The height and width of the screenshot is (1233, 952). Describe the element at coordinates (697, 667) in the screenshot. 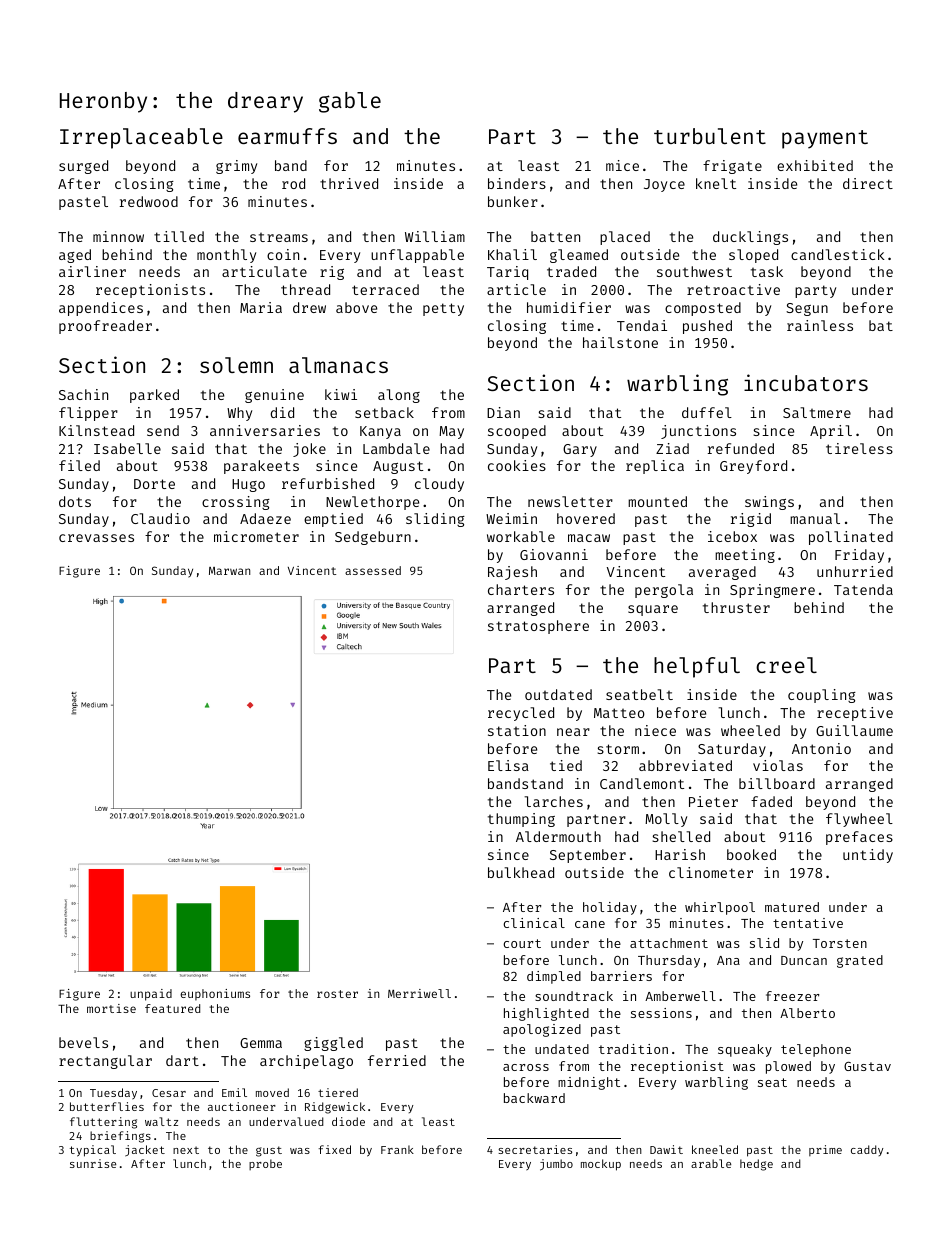

I see `helpful` at that location.
